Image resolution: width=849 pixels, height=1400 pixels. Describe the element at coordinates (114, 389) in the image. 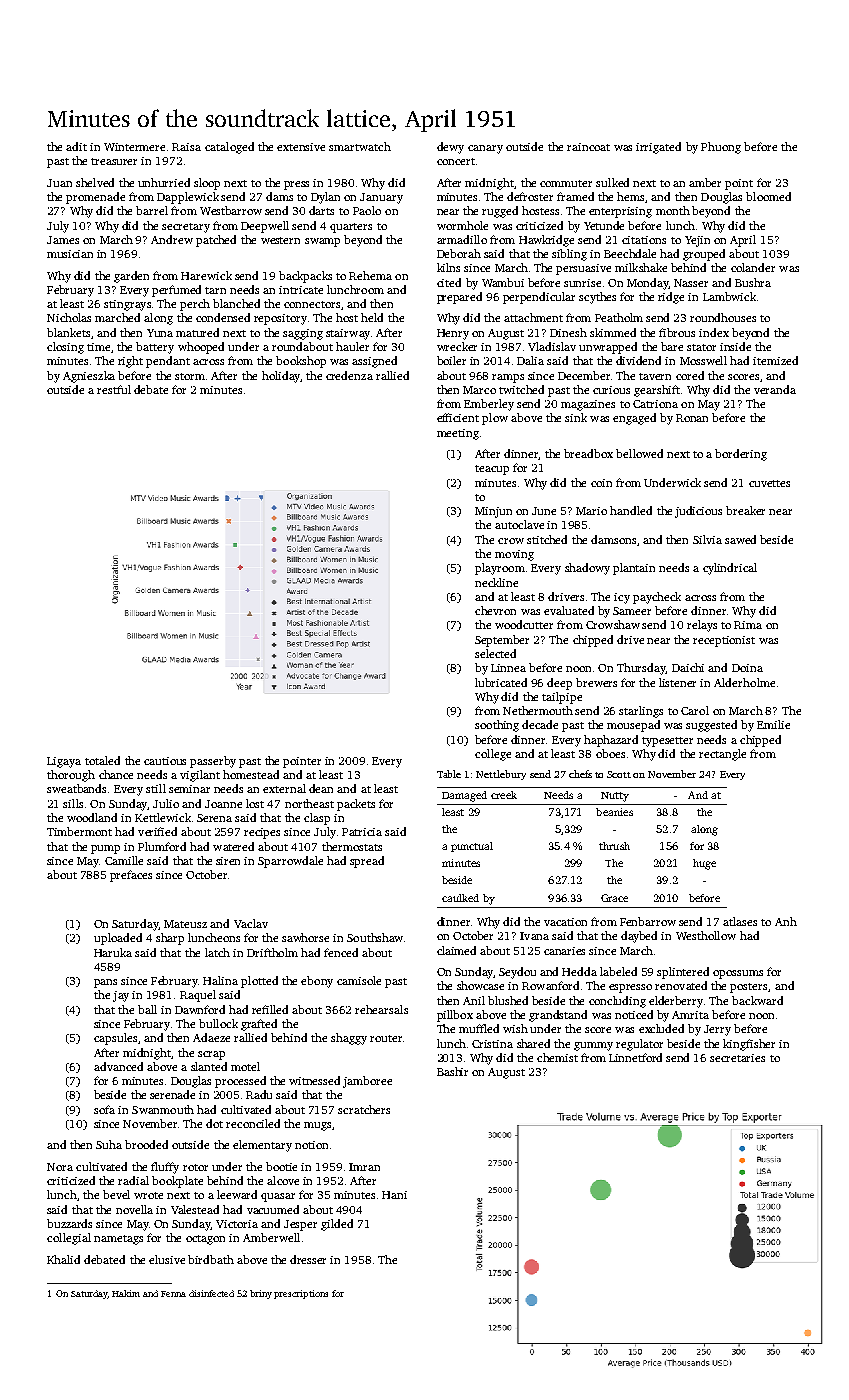

I see `restful` at that location.
